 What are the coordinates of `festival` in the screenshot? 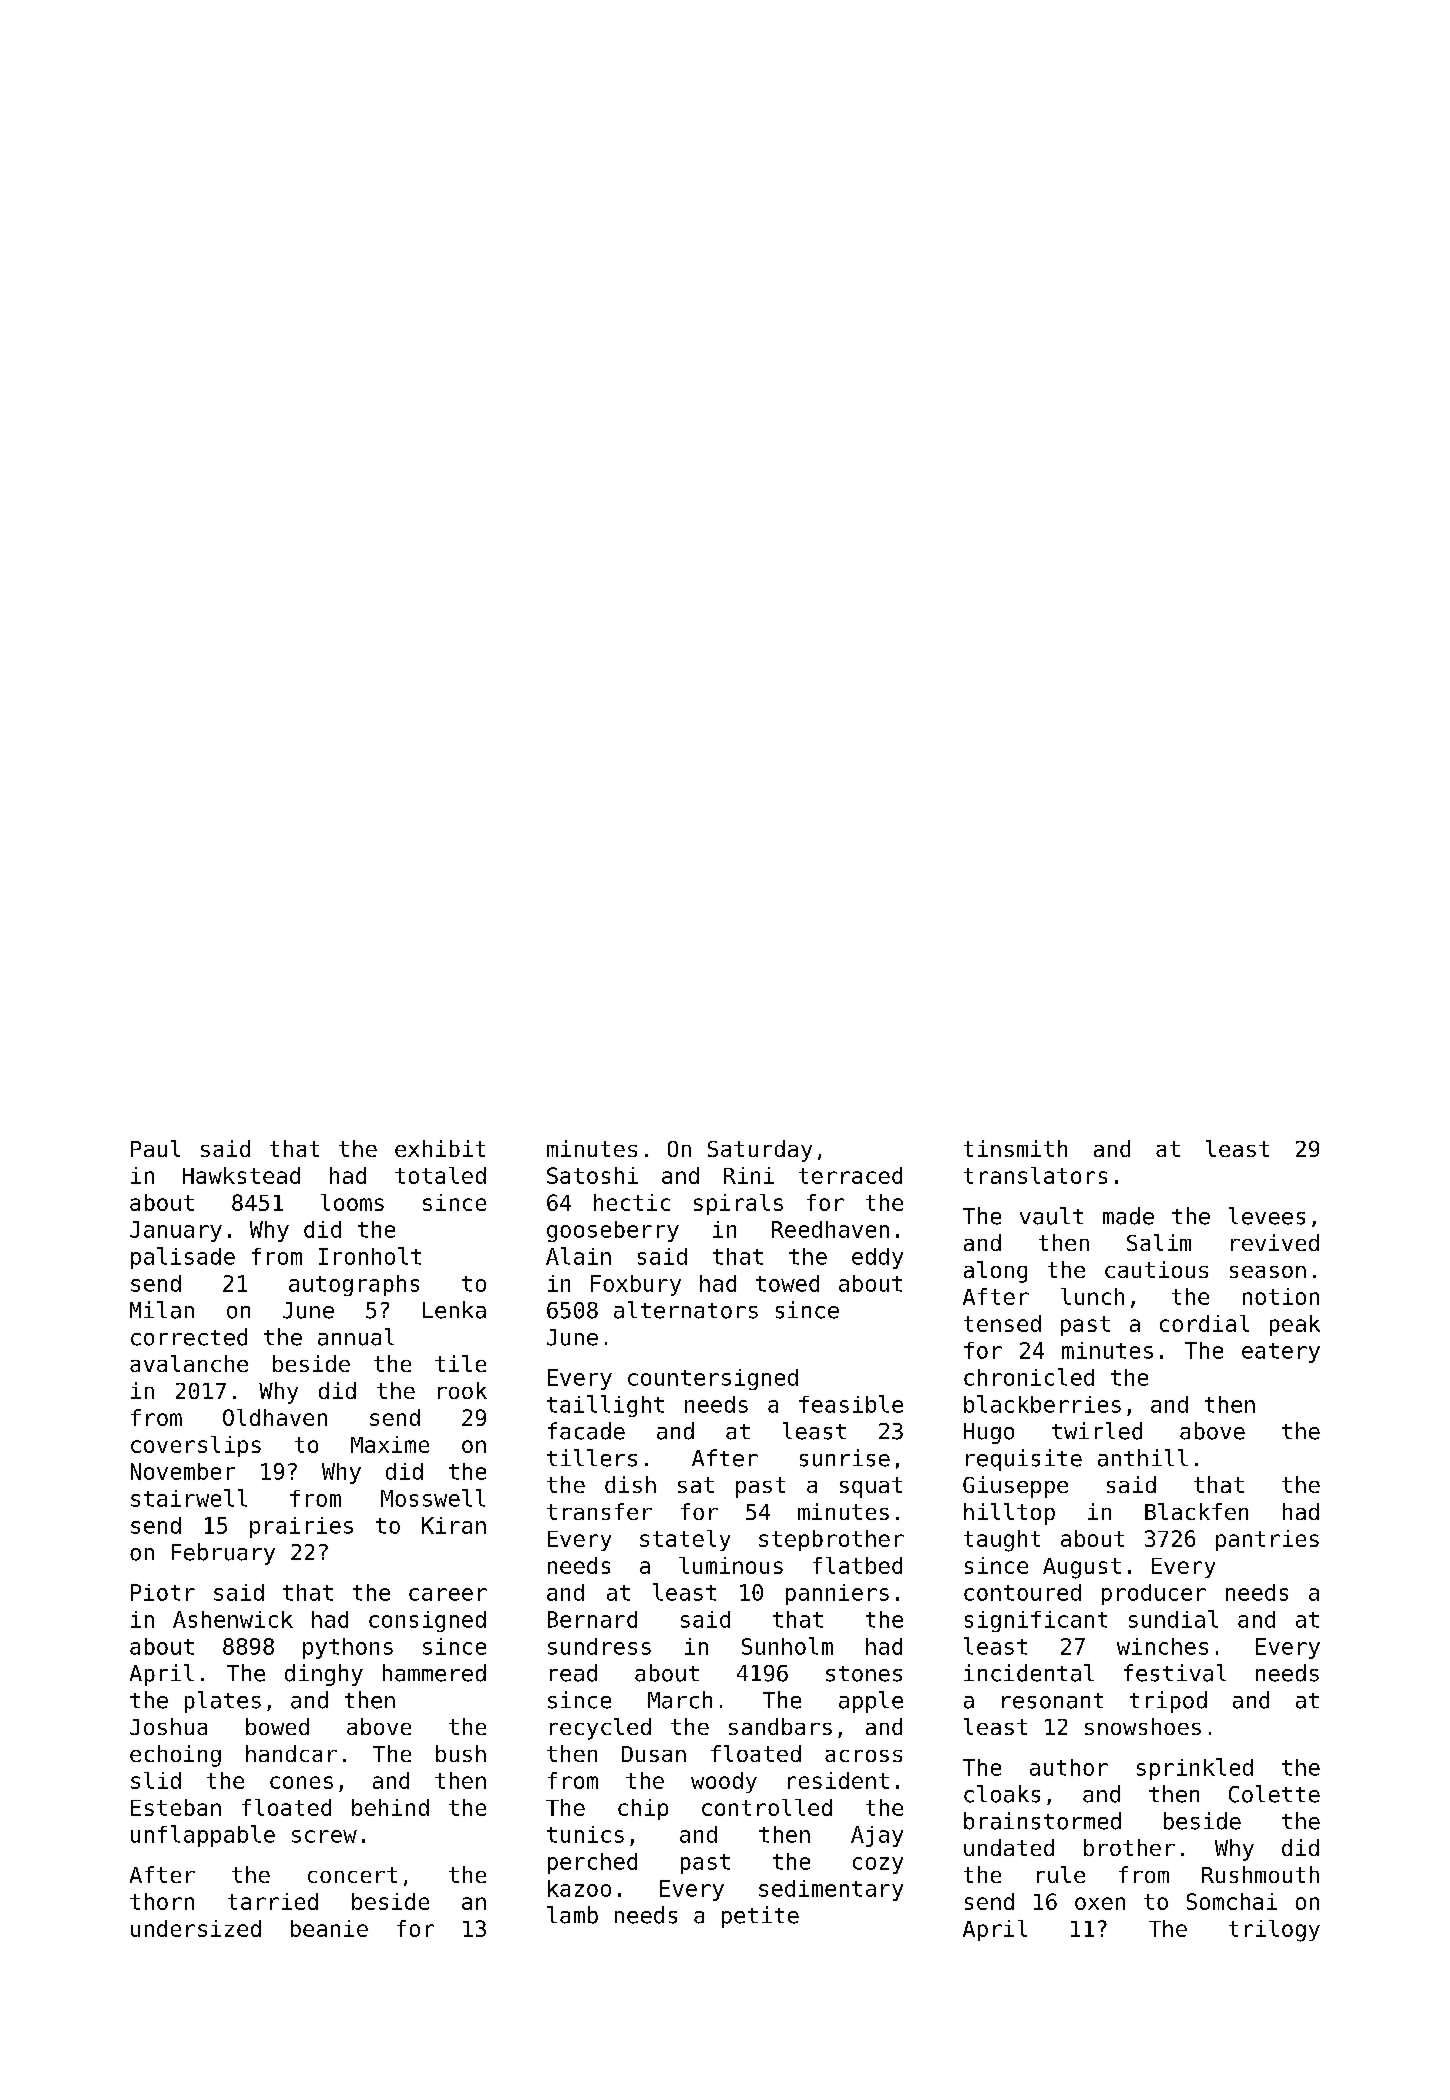 It's located at (1175, 1673).
